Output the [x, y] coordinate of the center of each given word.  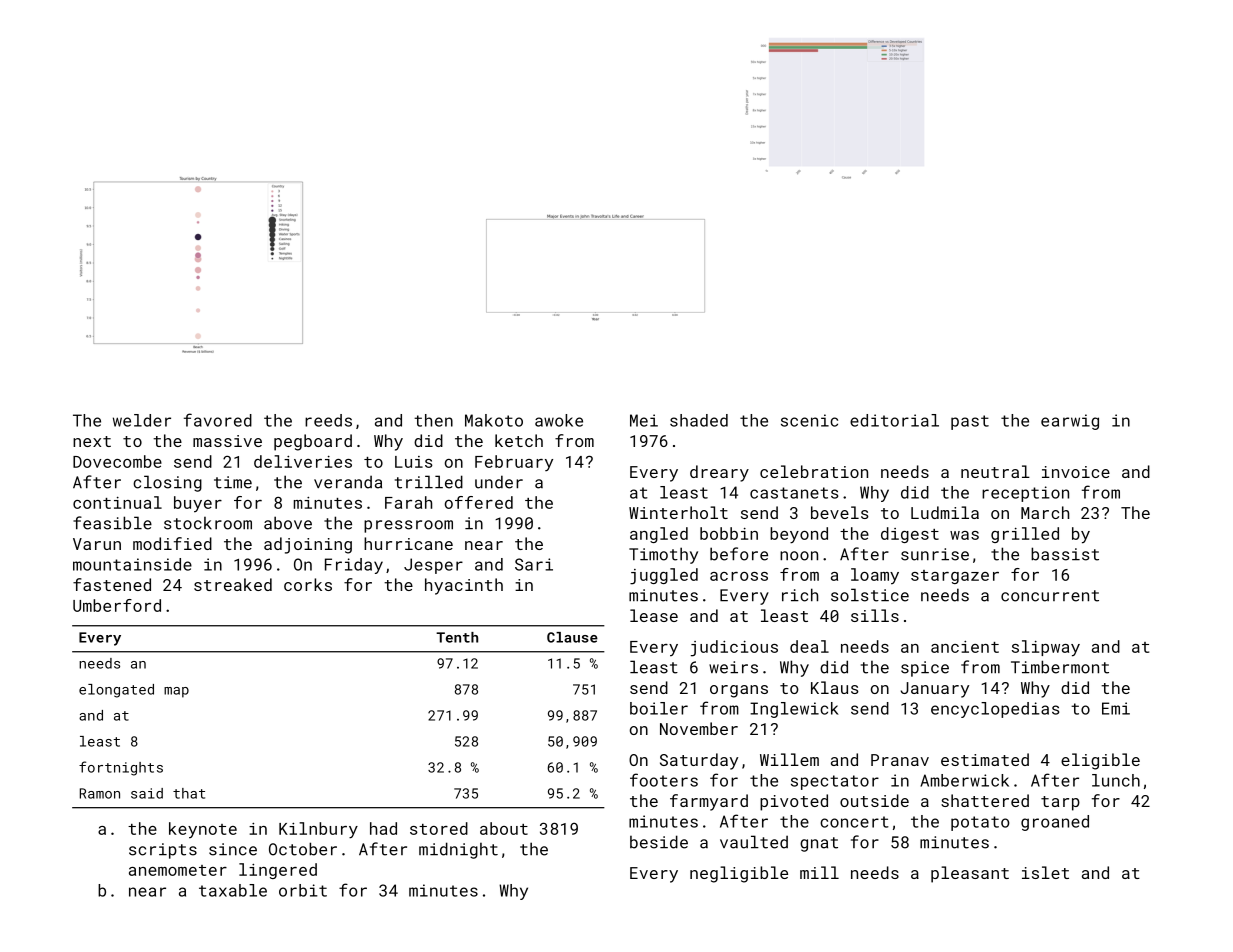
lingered [278, 871]
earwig [1070, 422]
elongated [116, 691]
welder [142, 420]
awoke [559, 420]
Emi [1116, 708]
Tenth [457, 637]
